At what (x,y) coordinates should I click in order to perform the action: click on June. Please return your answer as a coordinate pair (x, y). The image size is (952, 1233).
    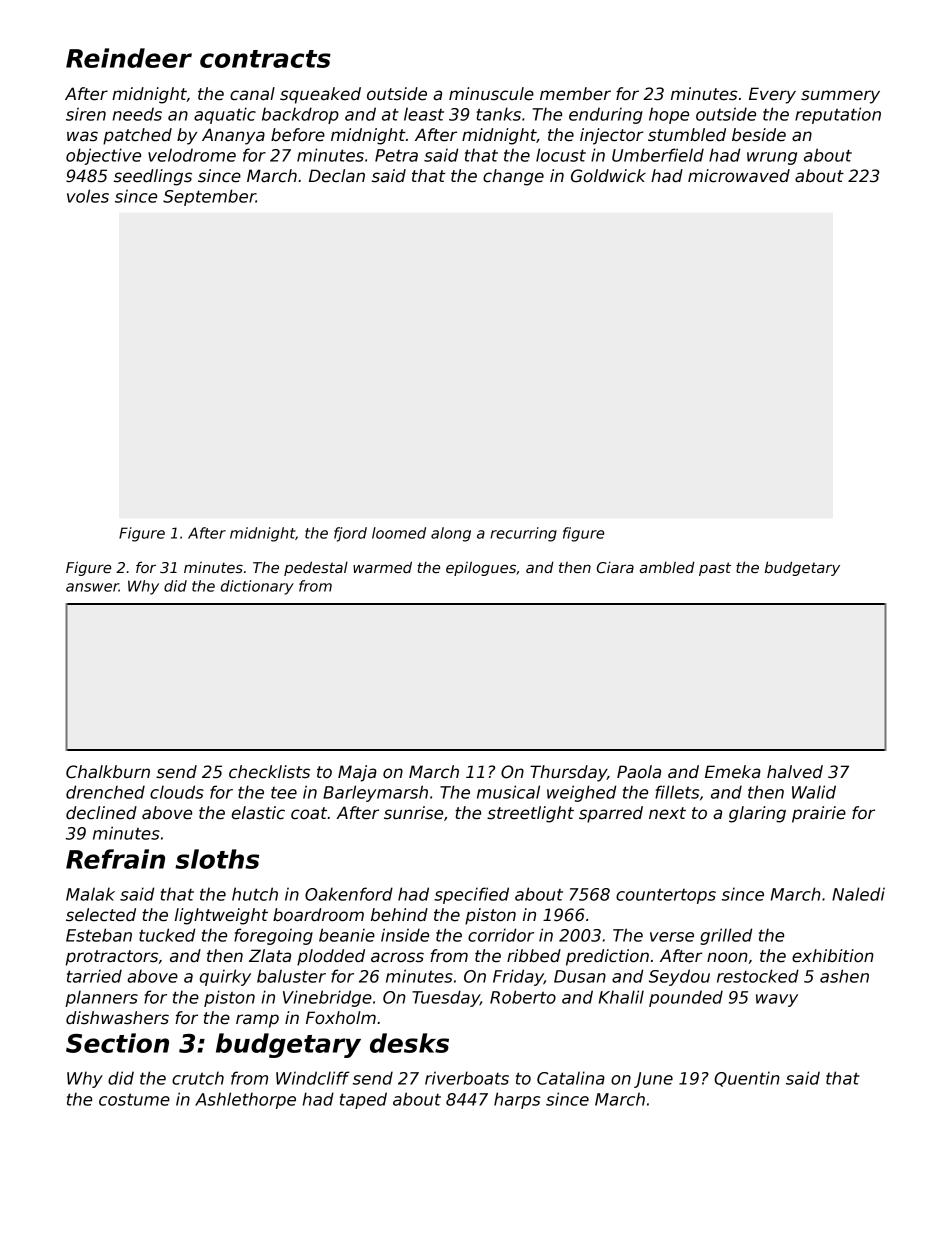
    Looking at the image, I should click on (653, 1080).
